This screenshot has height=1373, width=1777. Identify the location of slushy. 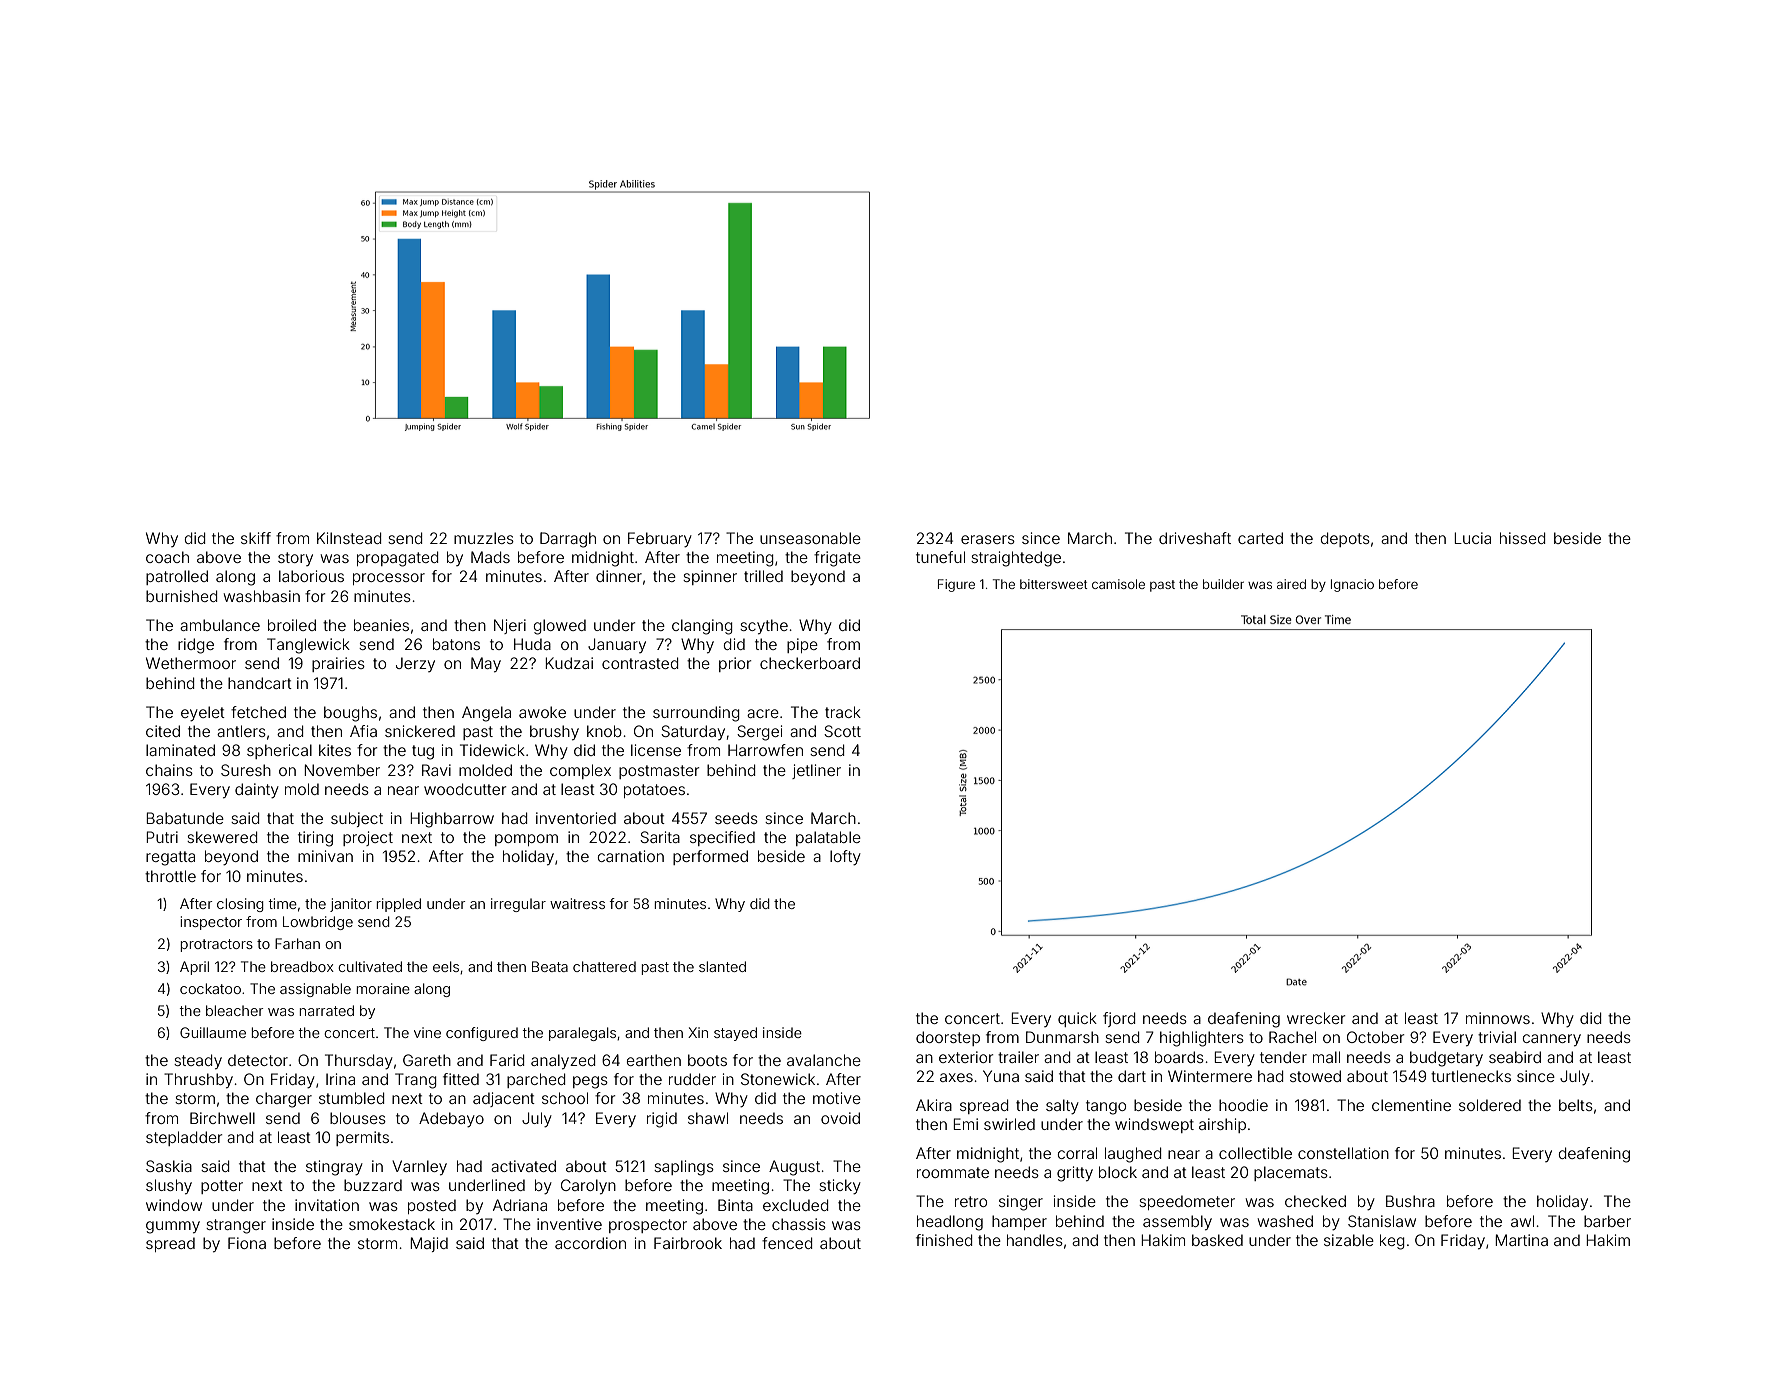
(169, 1186).
